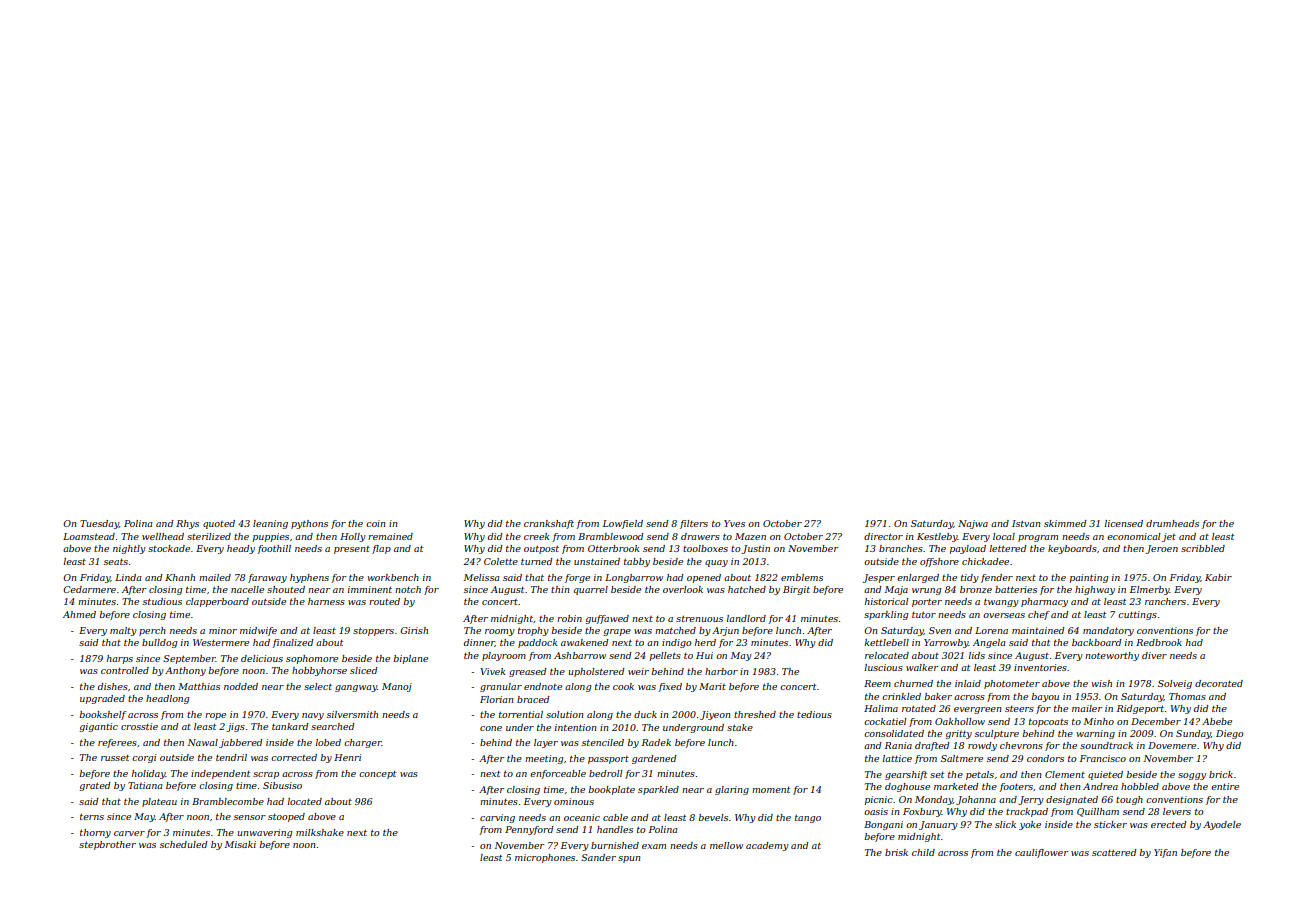 This screenshot has height=924, width=1308. What do you see at coordinates (497, 699) in the screenshot?
I see `Florian` at bounding box center [497, 699].
